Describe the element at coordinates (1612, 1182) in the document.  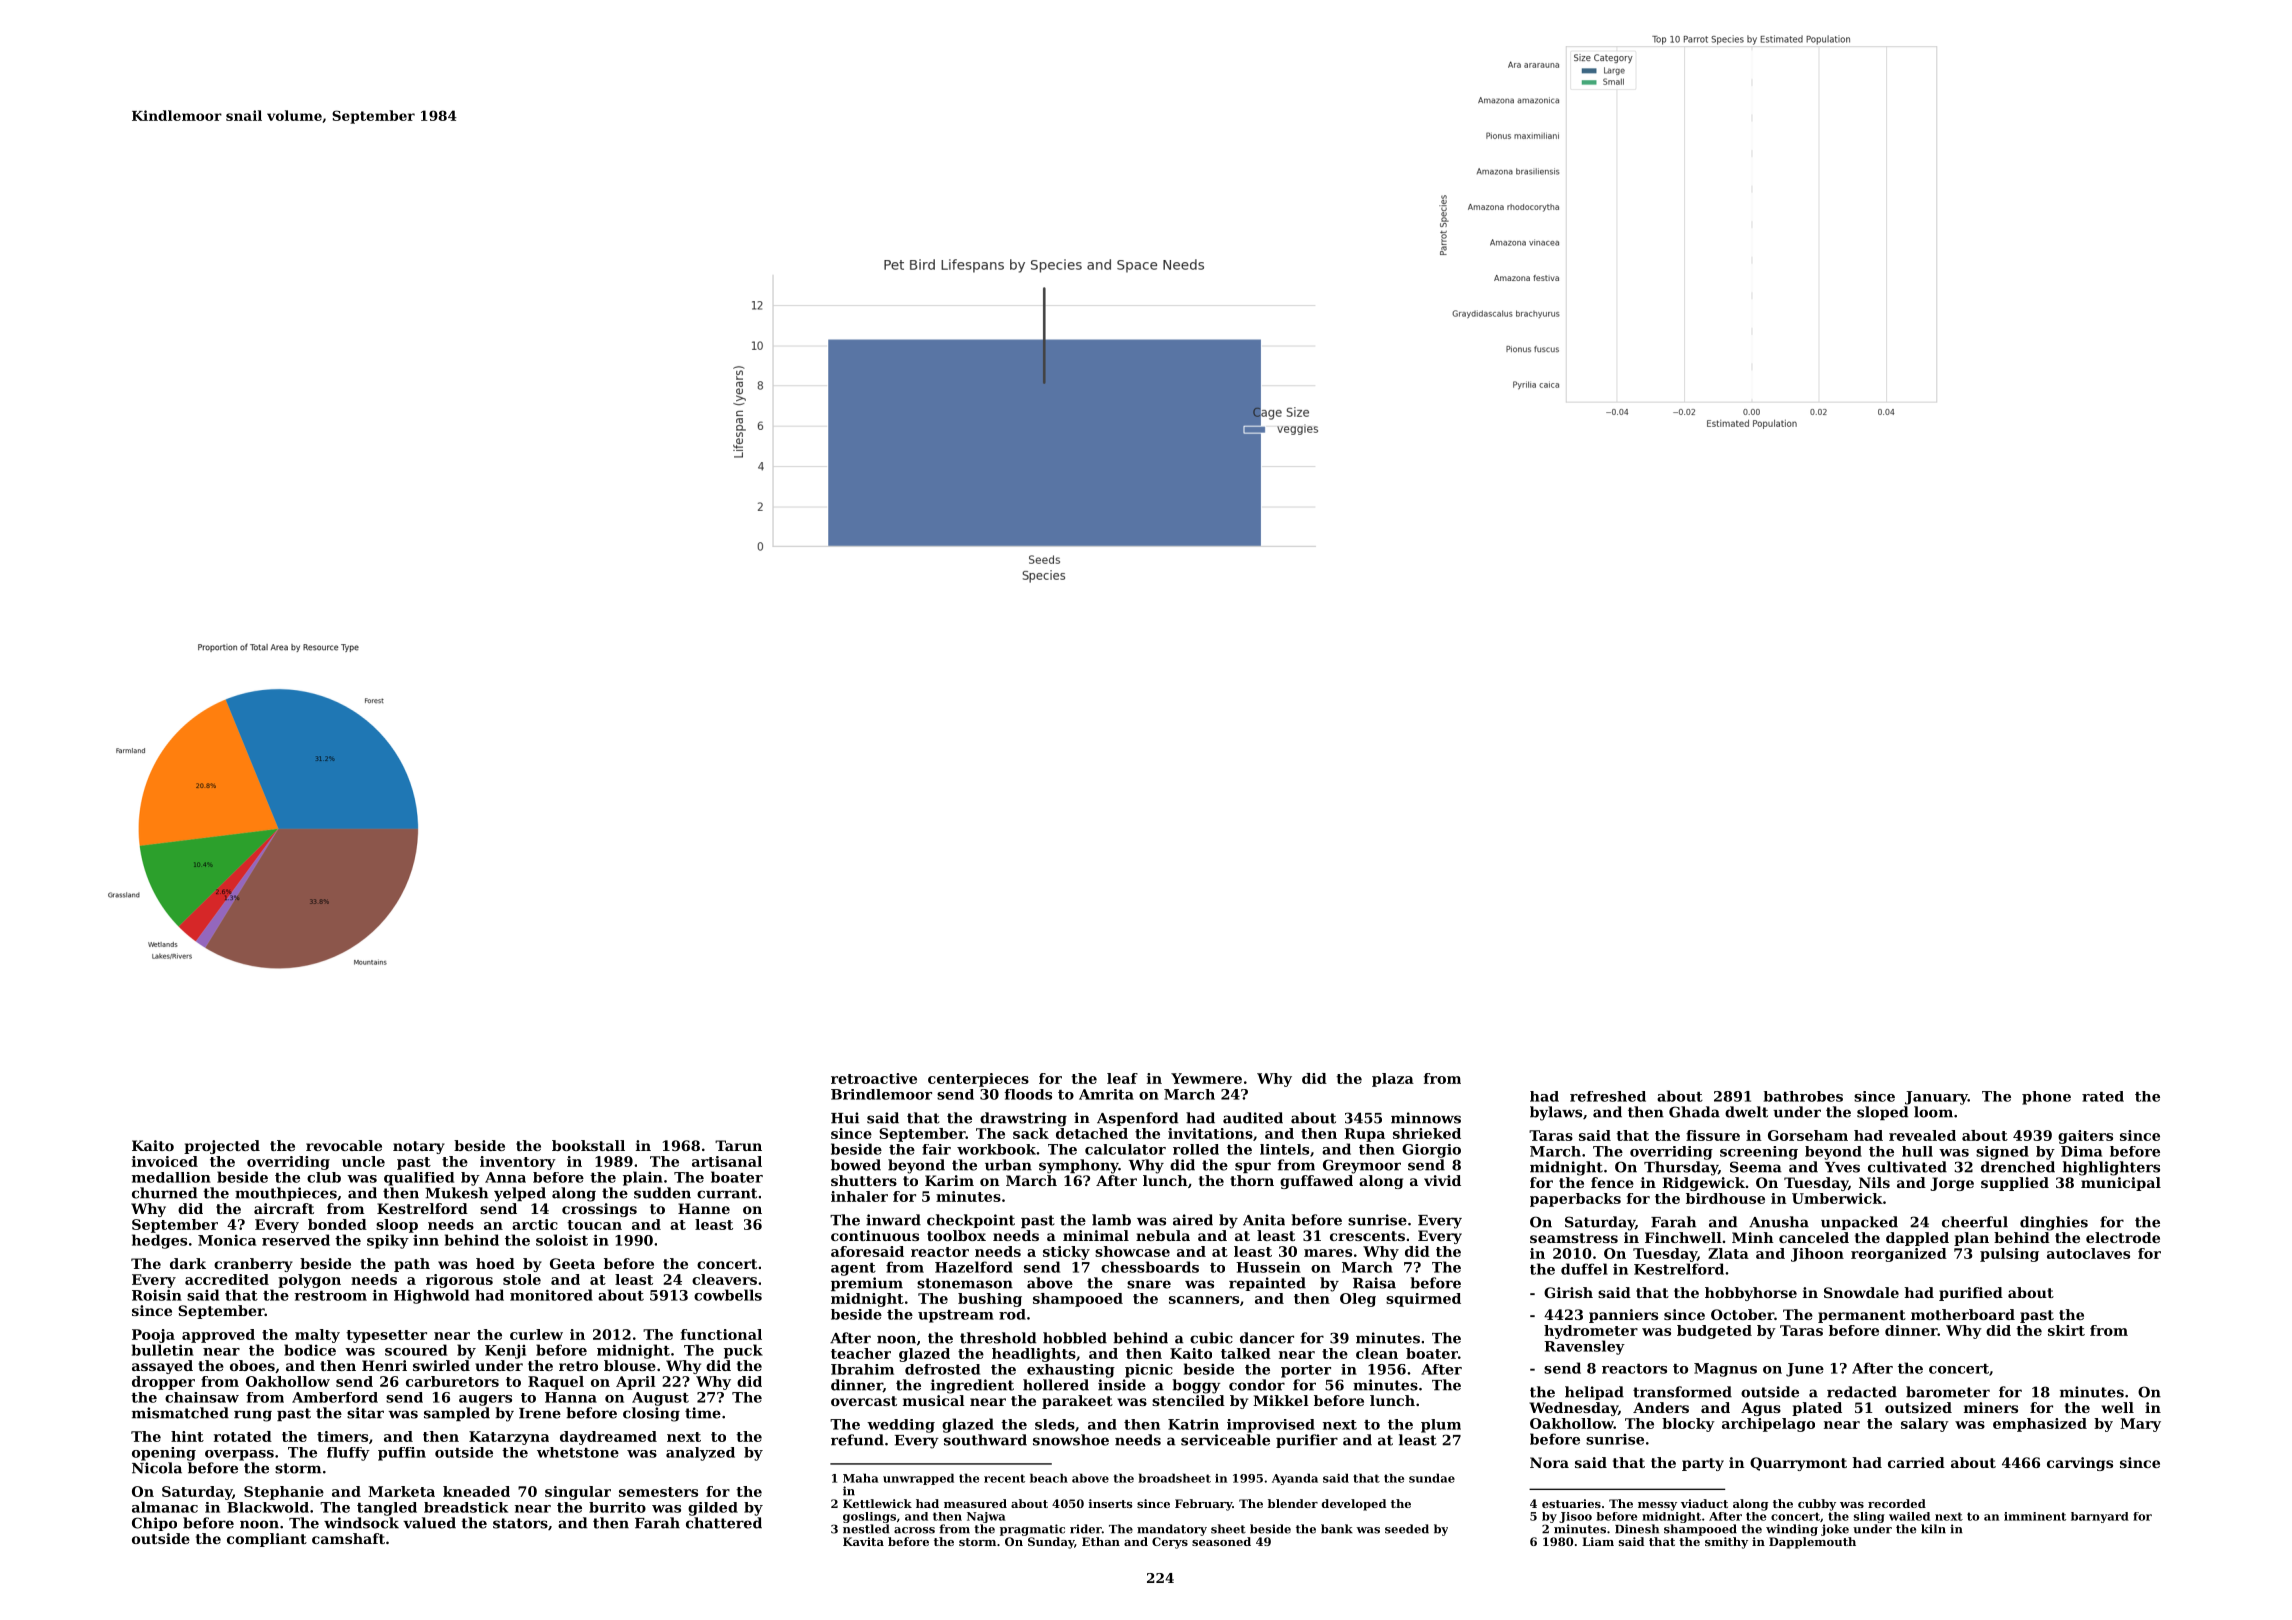
I see `fence` at that location.
